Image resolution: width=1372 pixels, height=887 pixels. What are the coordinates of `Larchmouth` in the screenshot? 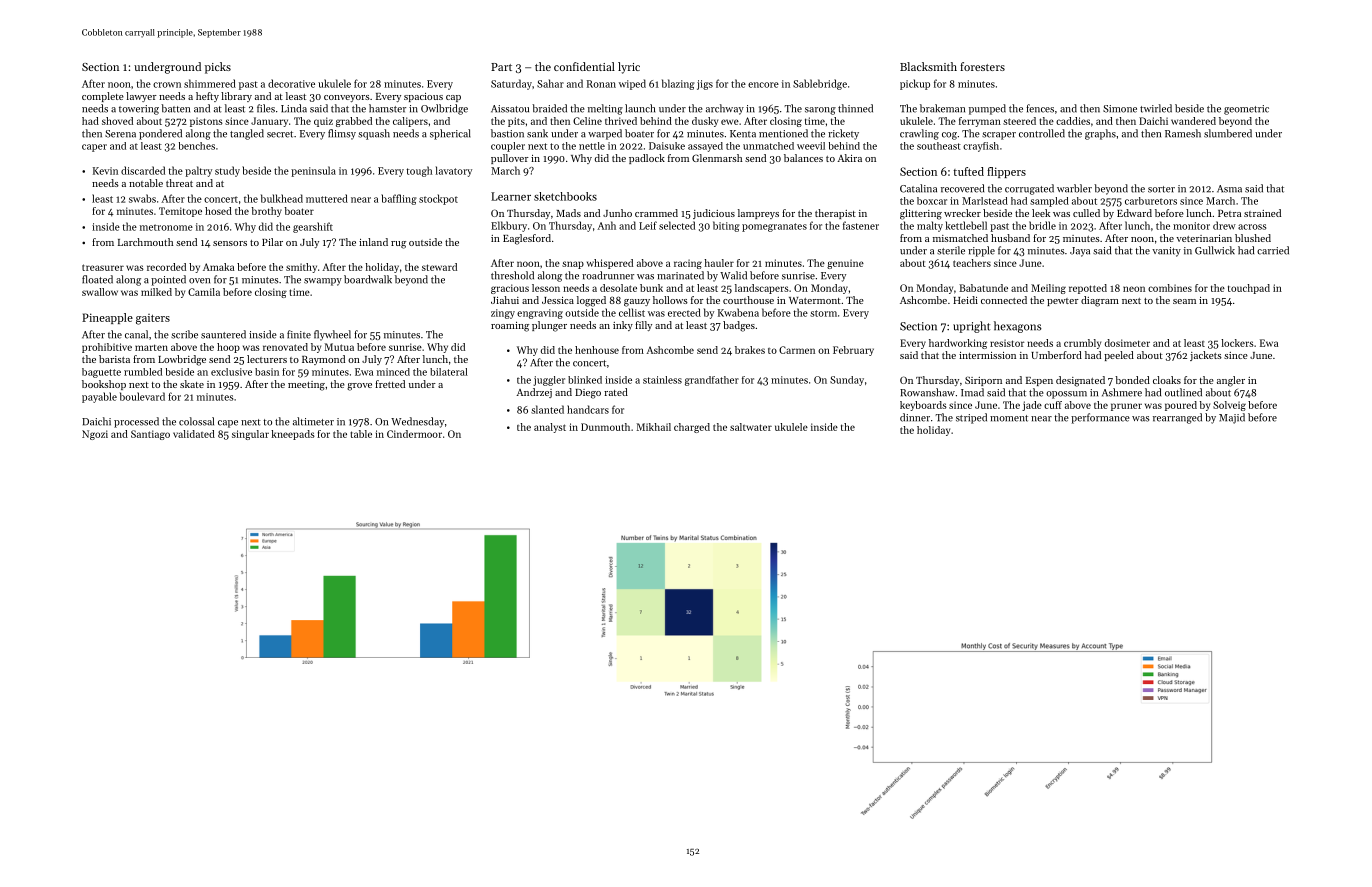 It's located at (145, 242).
